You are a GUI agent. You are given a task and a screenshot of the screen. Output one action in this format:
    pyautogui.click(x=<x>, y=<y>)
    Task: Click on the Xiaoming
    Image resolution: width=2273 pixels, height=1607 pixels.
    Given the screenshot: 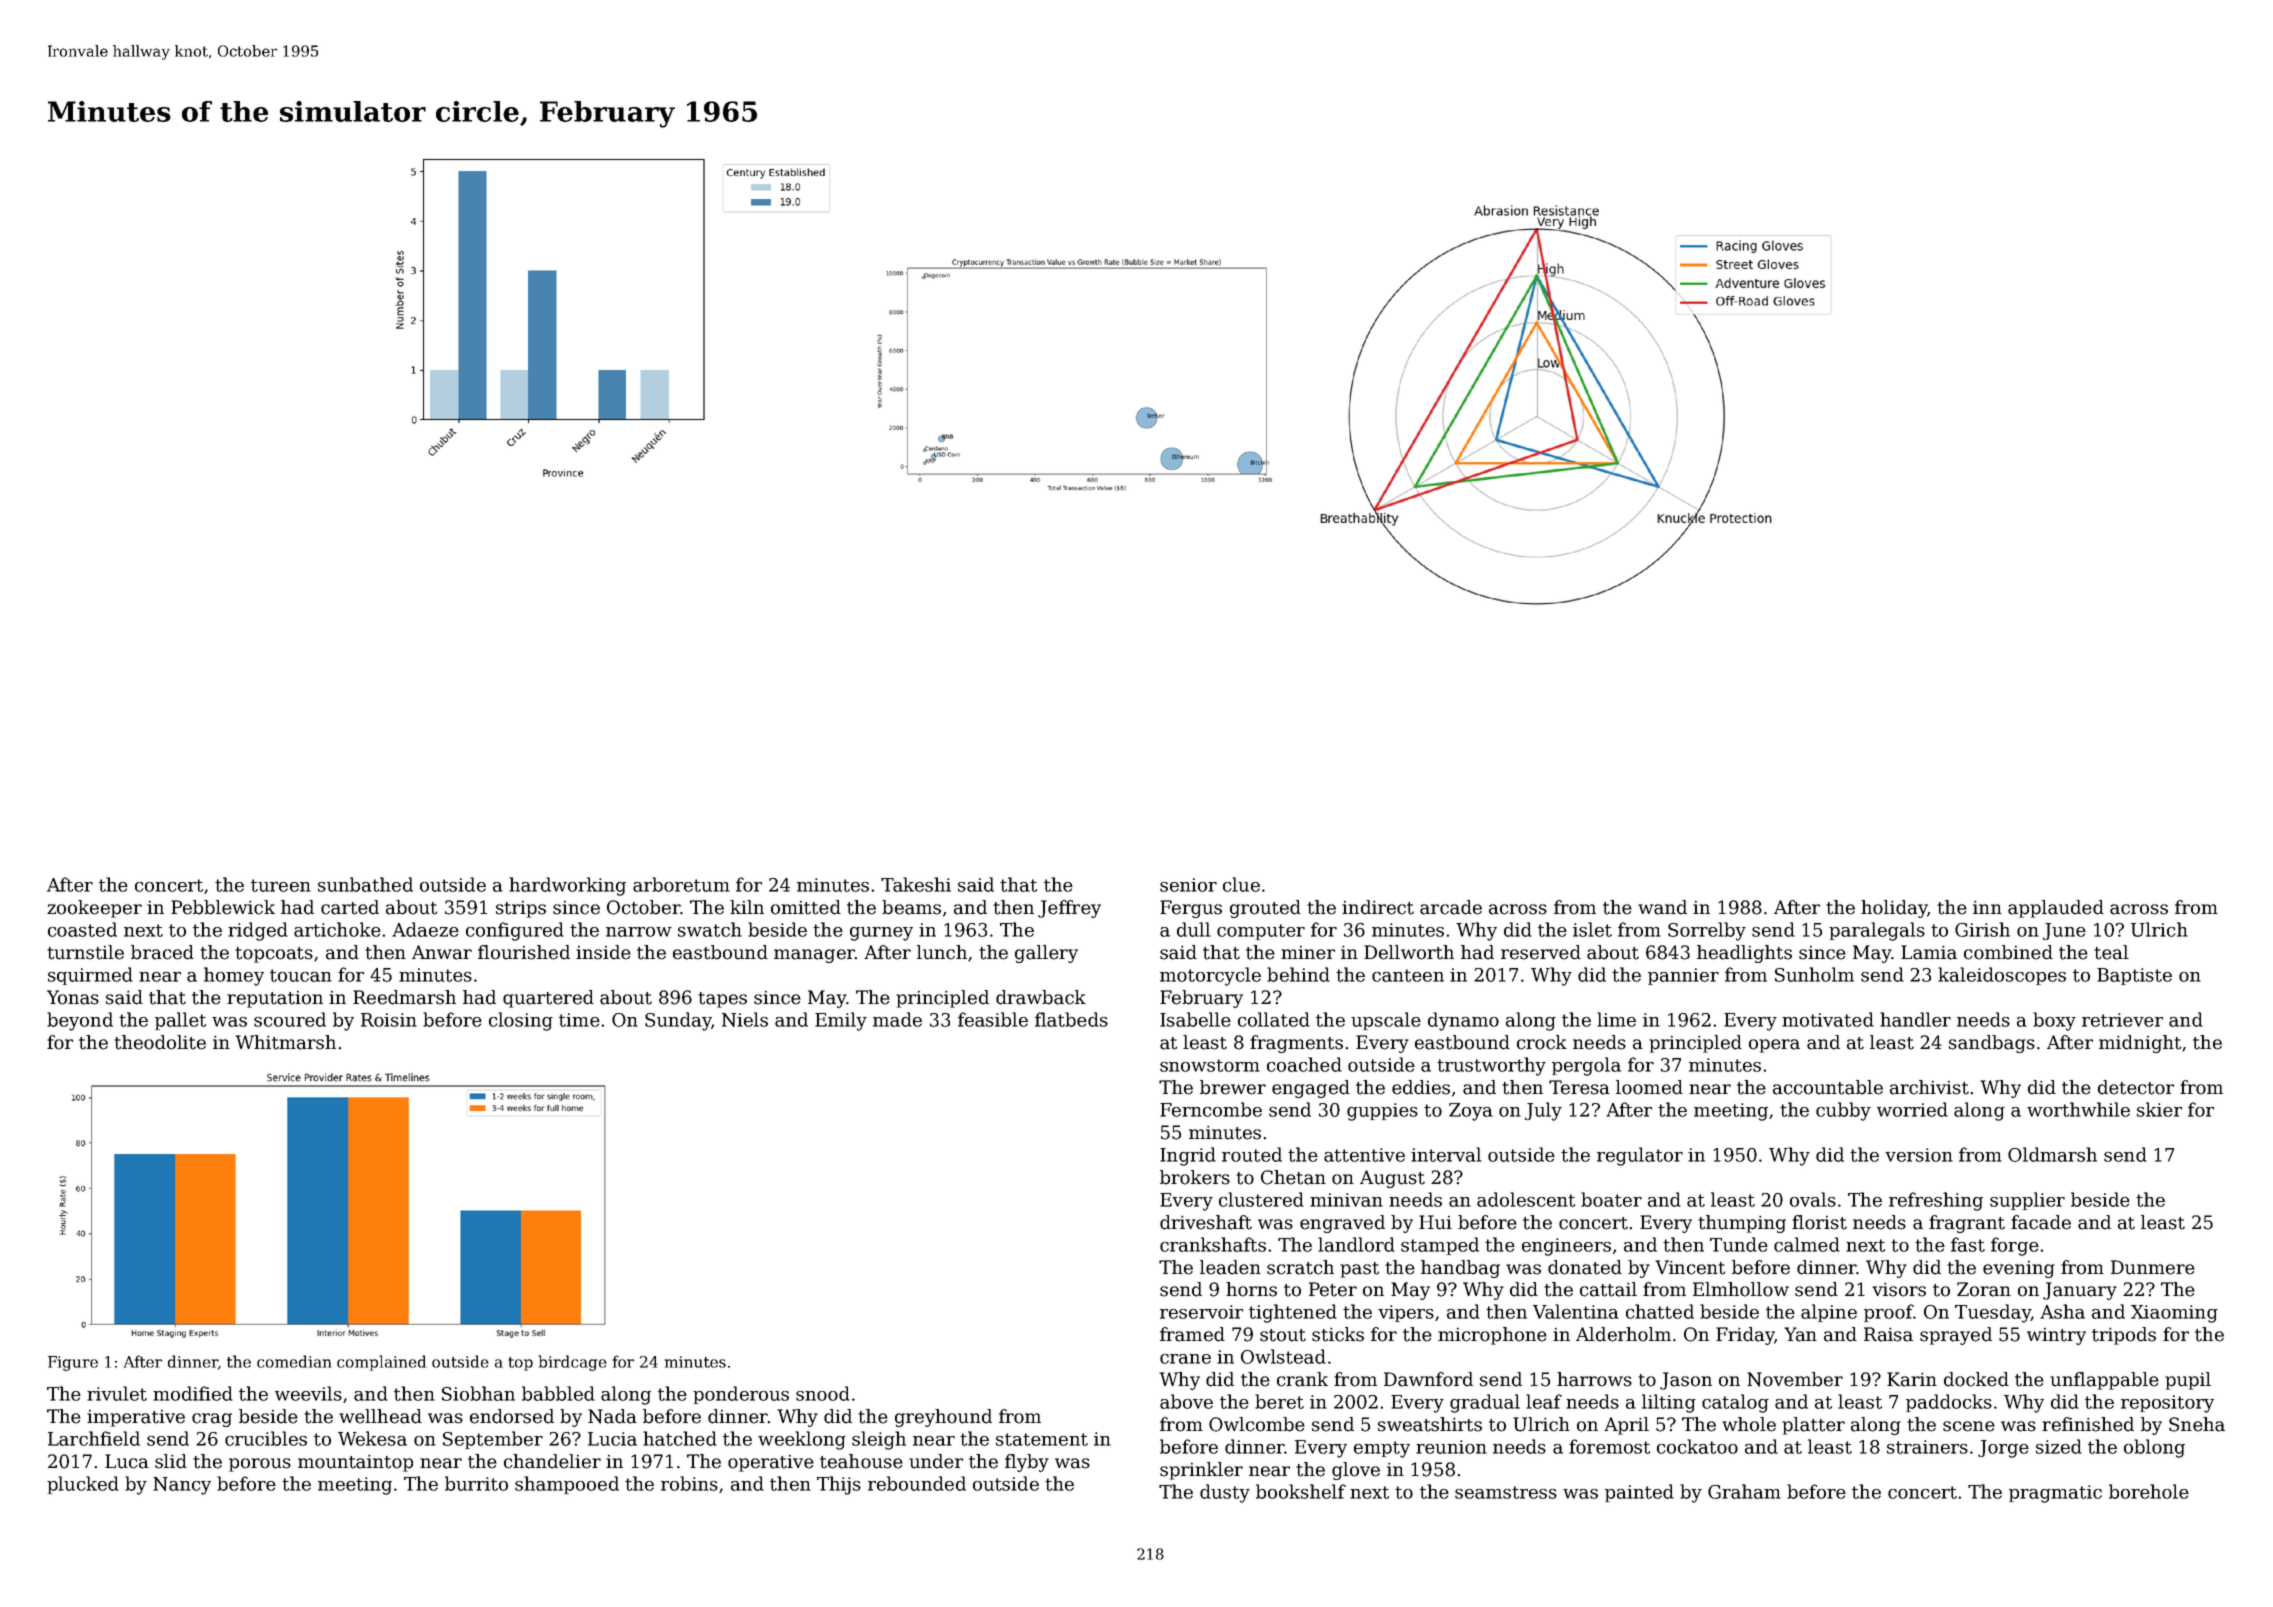 What is the action you would take?
    pyautogui.click(x=2174, y=1314)
